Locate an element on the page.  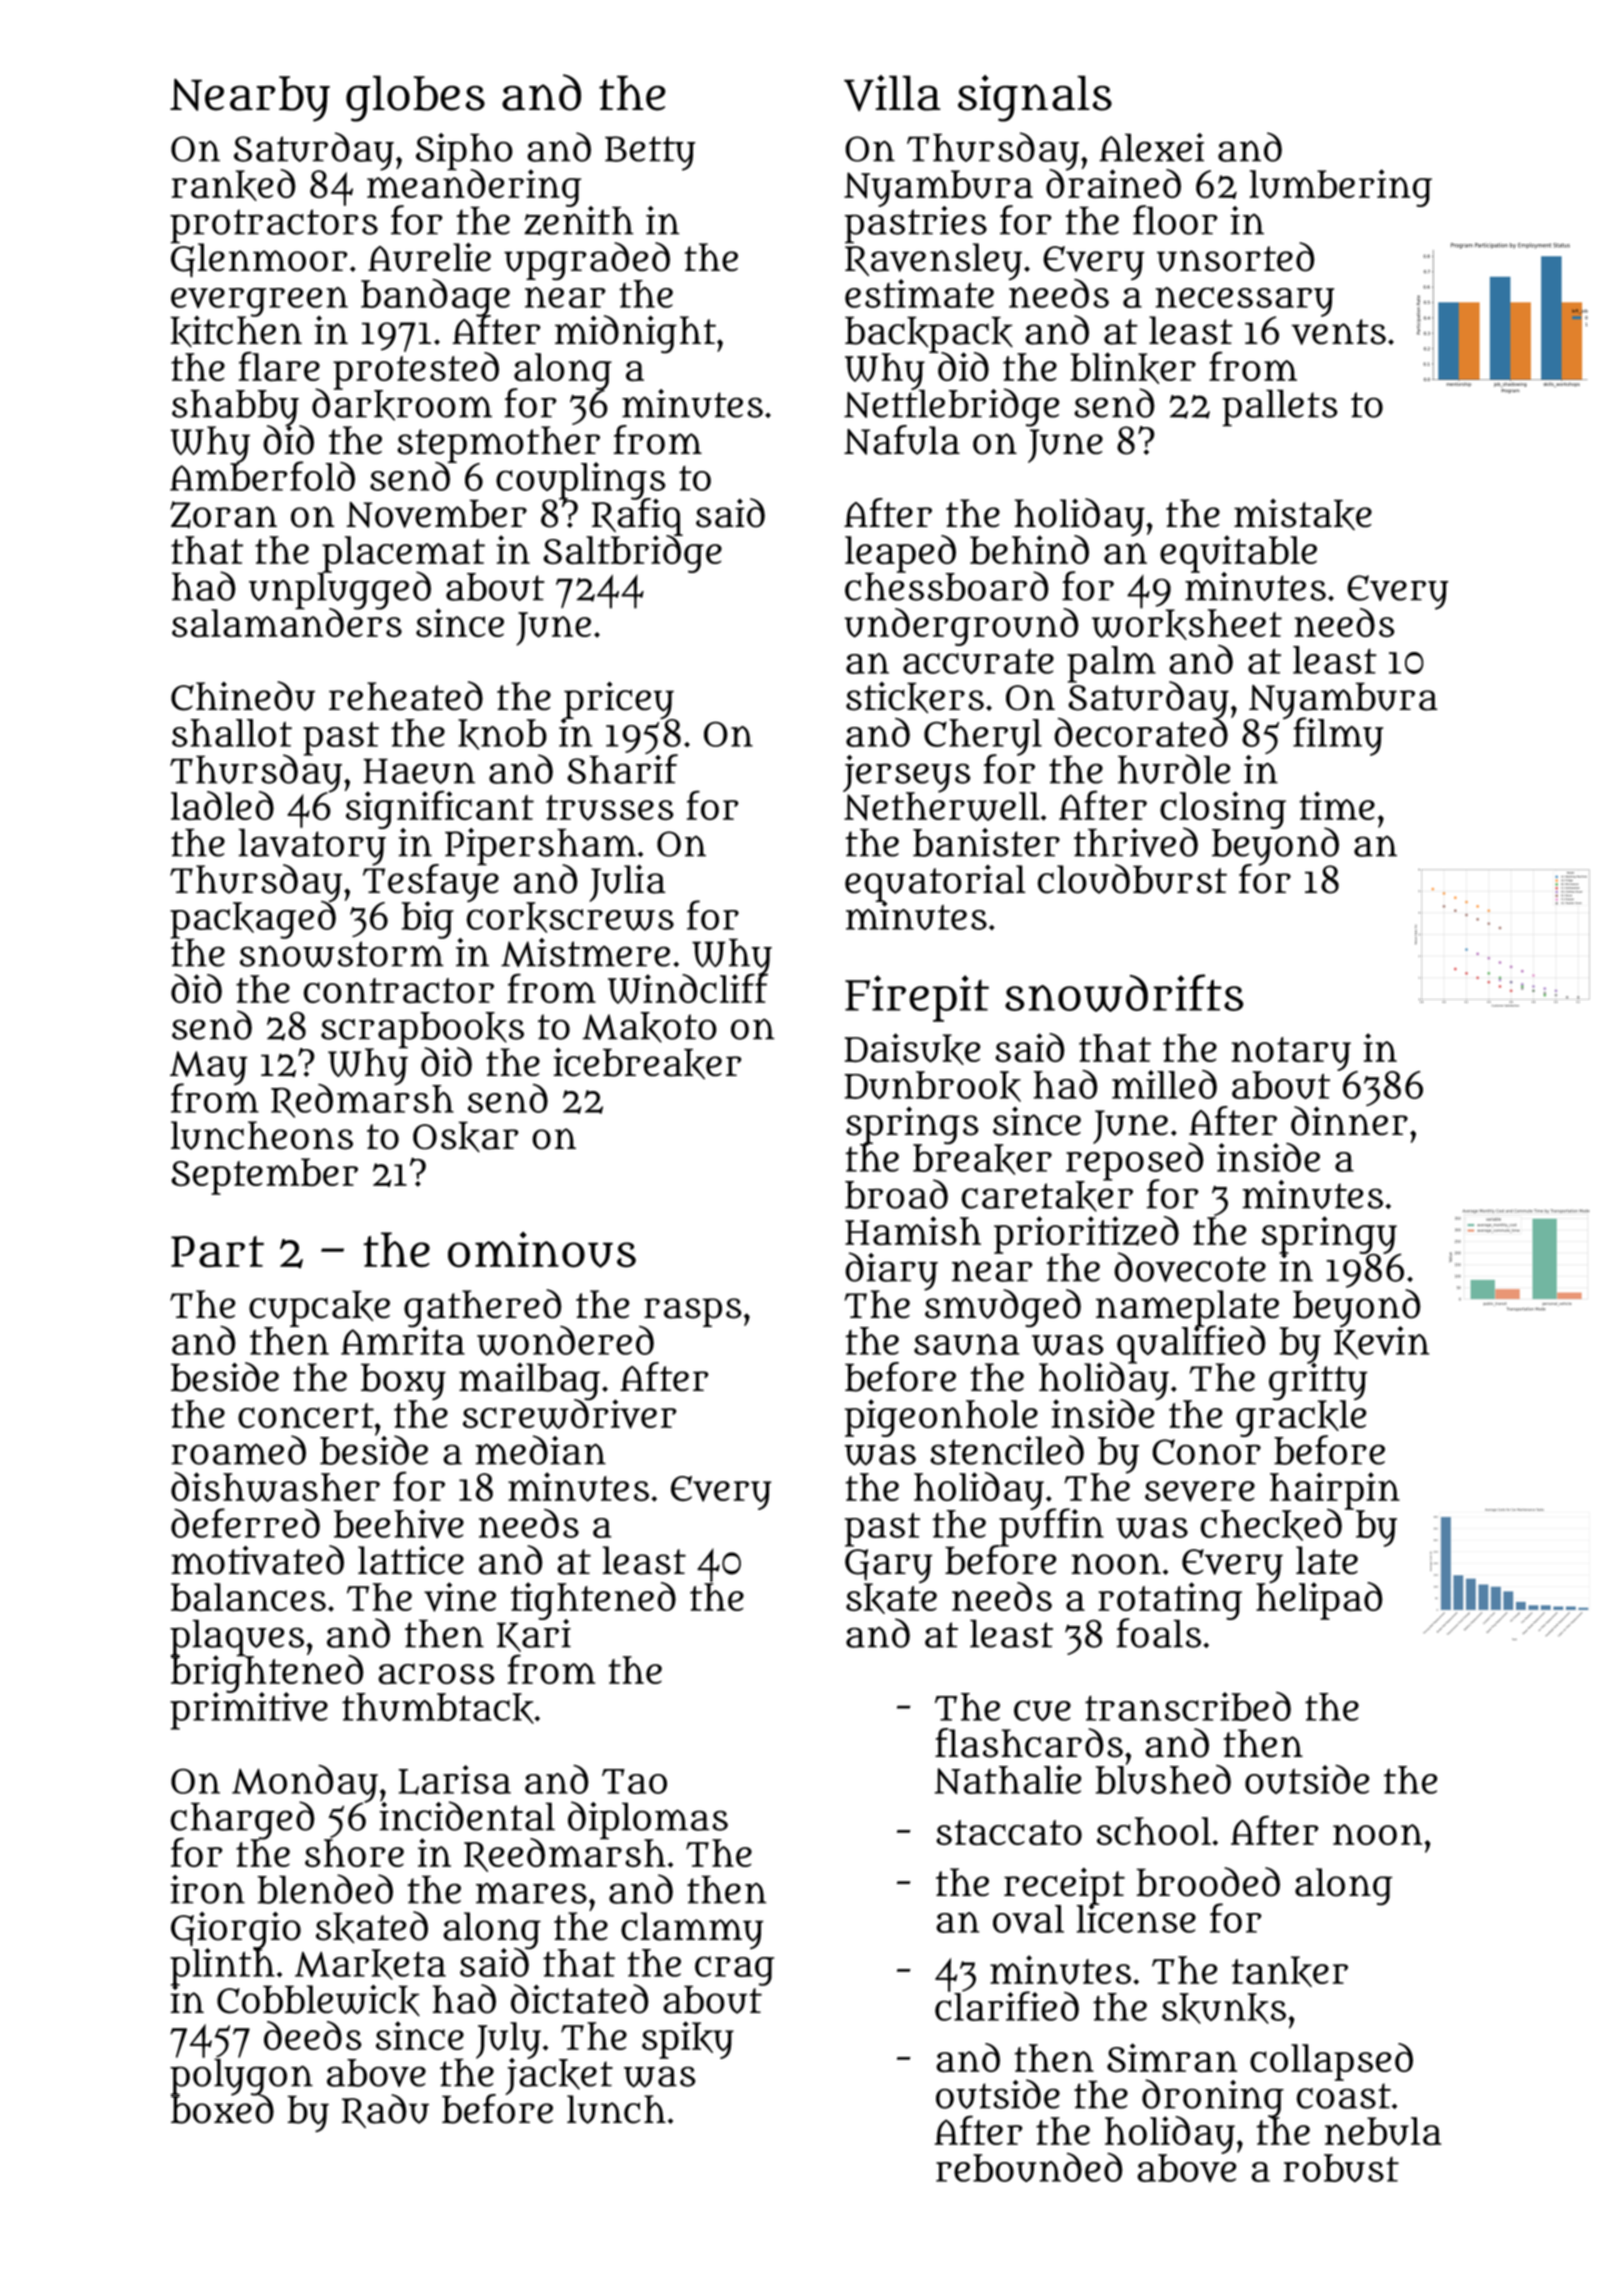
jerseys is located at coordinates (907, 773).
